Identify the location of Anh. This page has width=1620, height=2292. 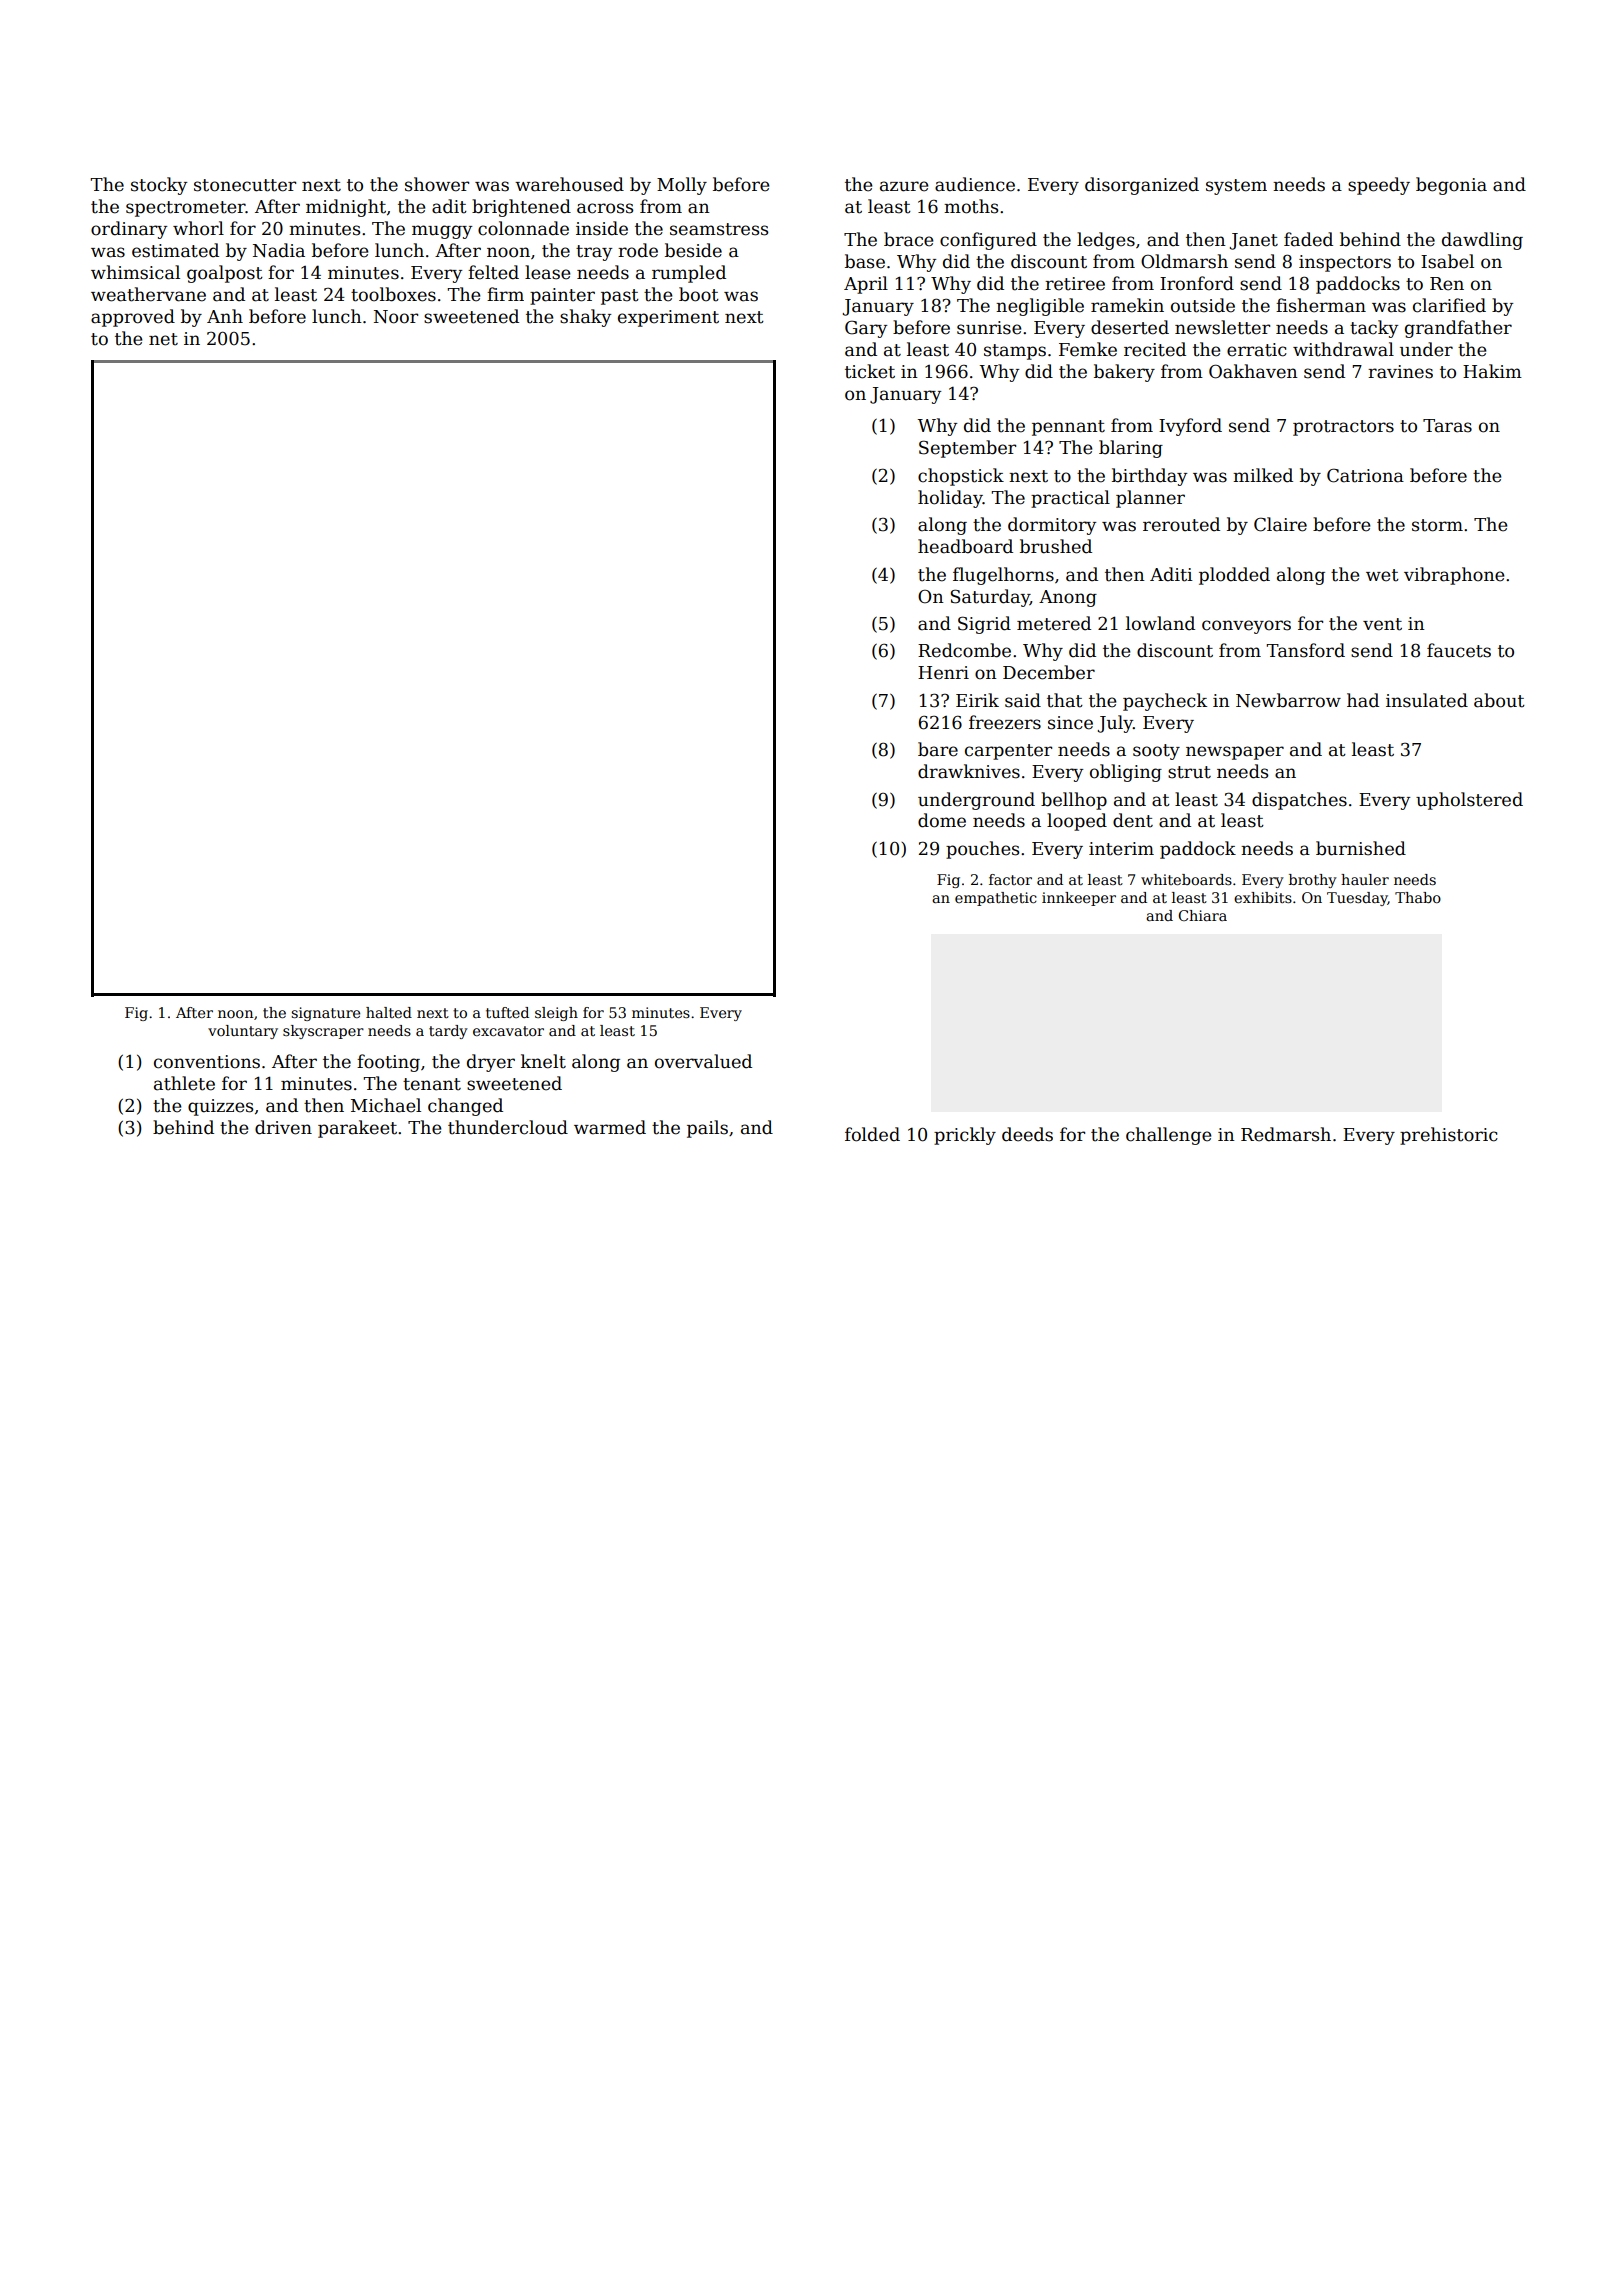
(225, 316).
